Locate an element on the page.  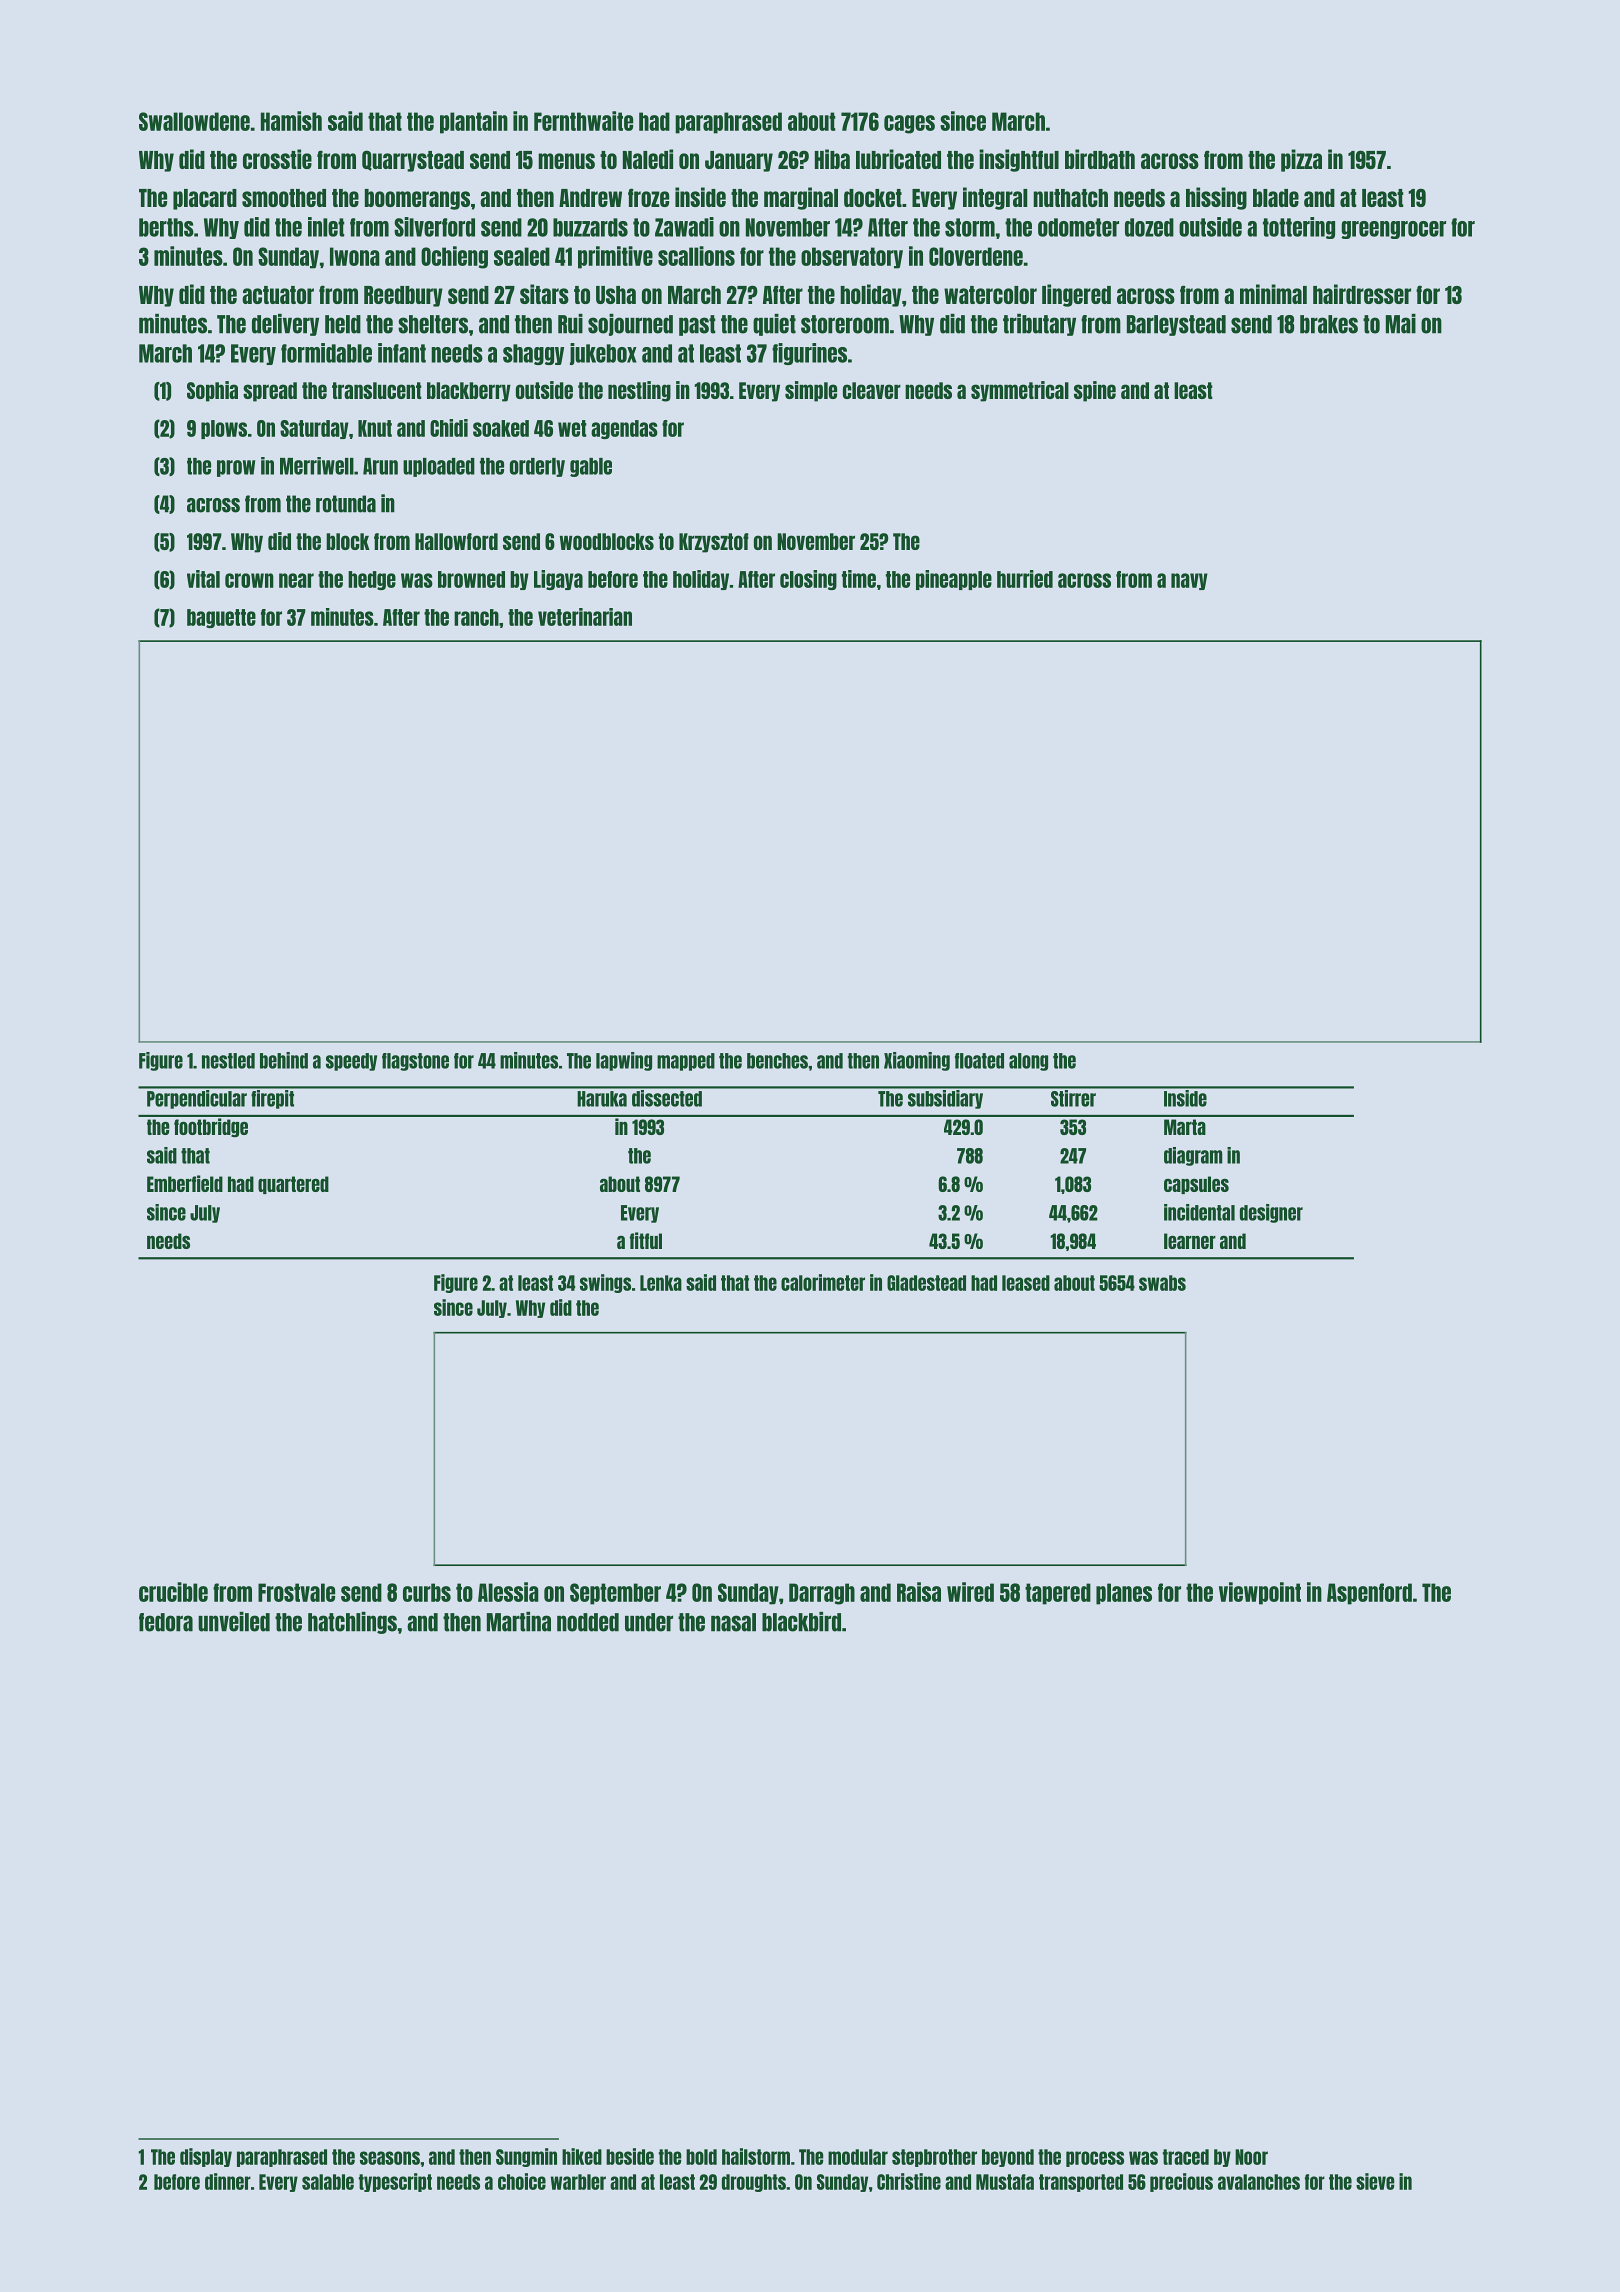
ranch is located at coordinates (476, 617).
